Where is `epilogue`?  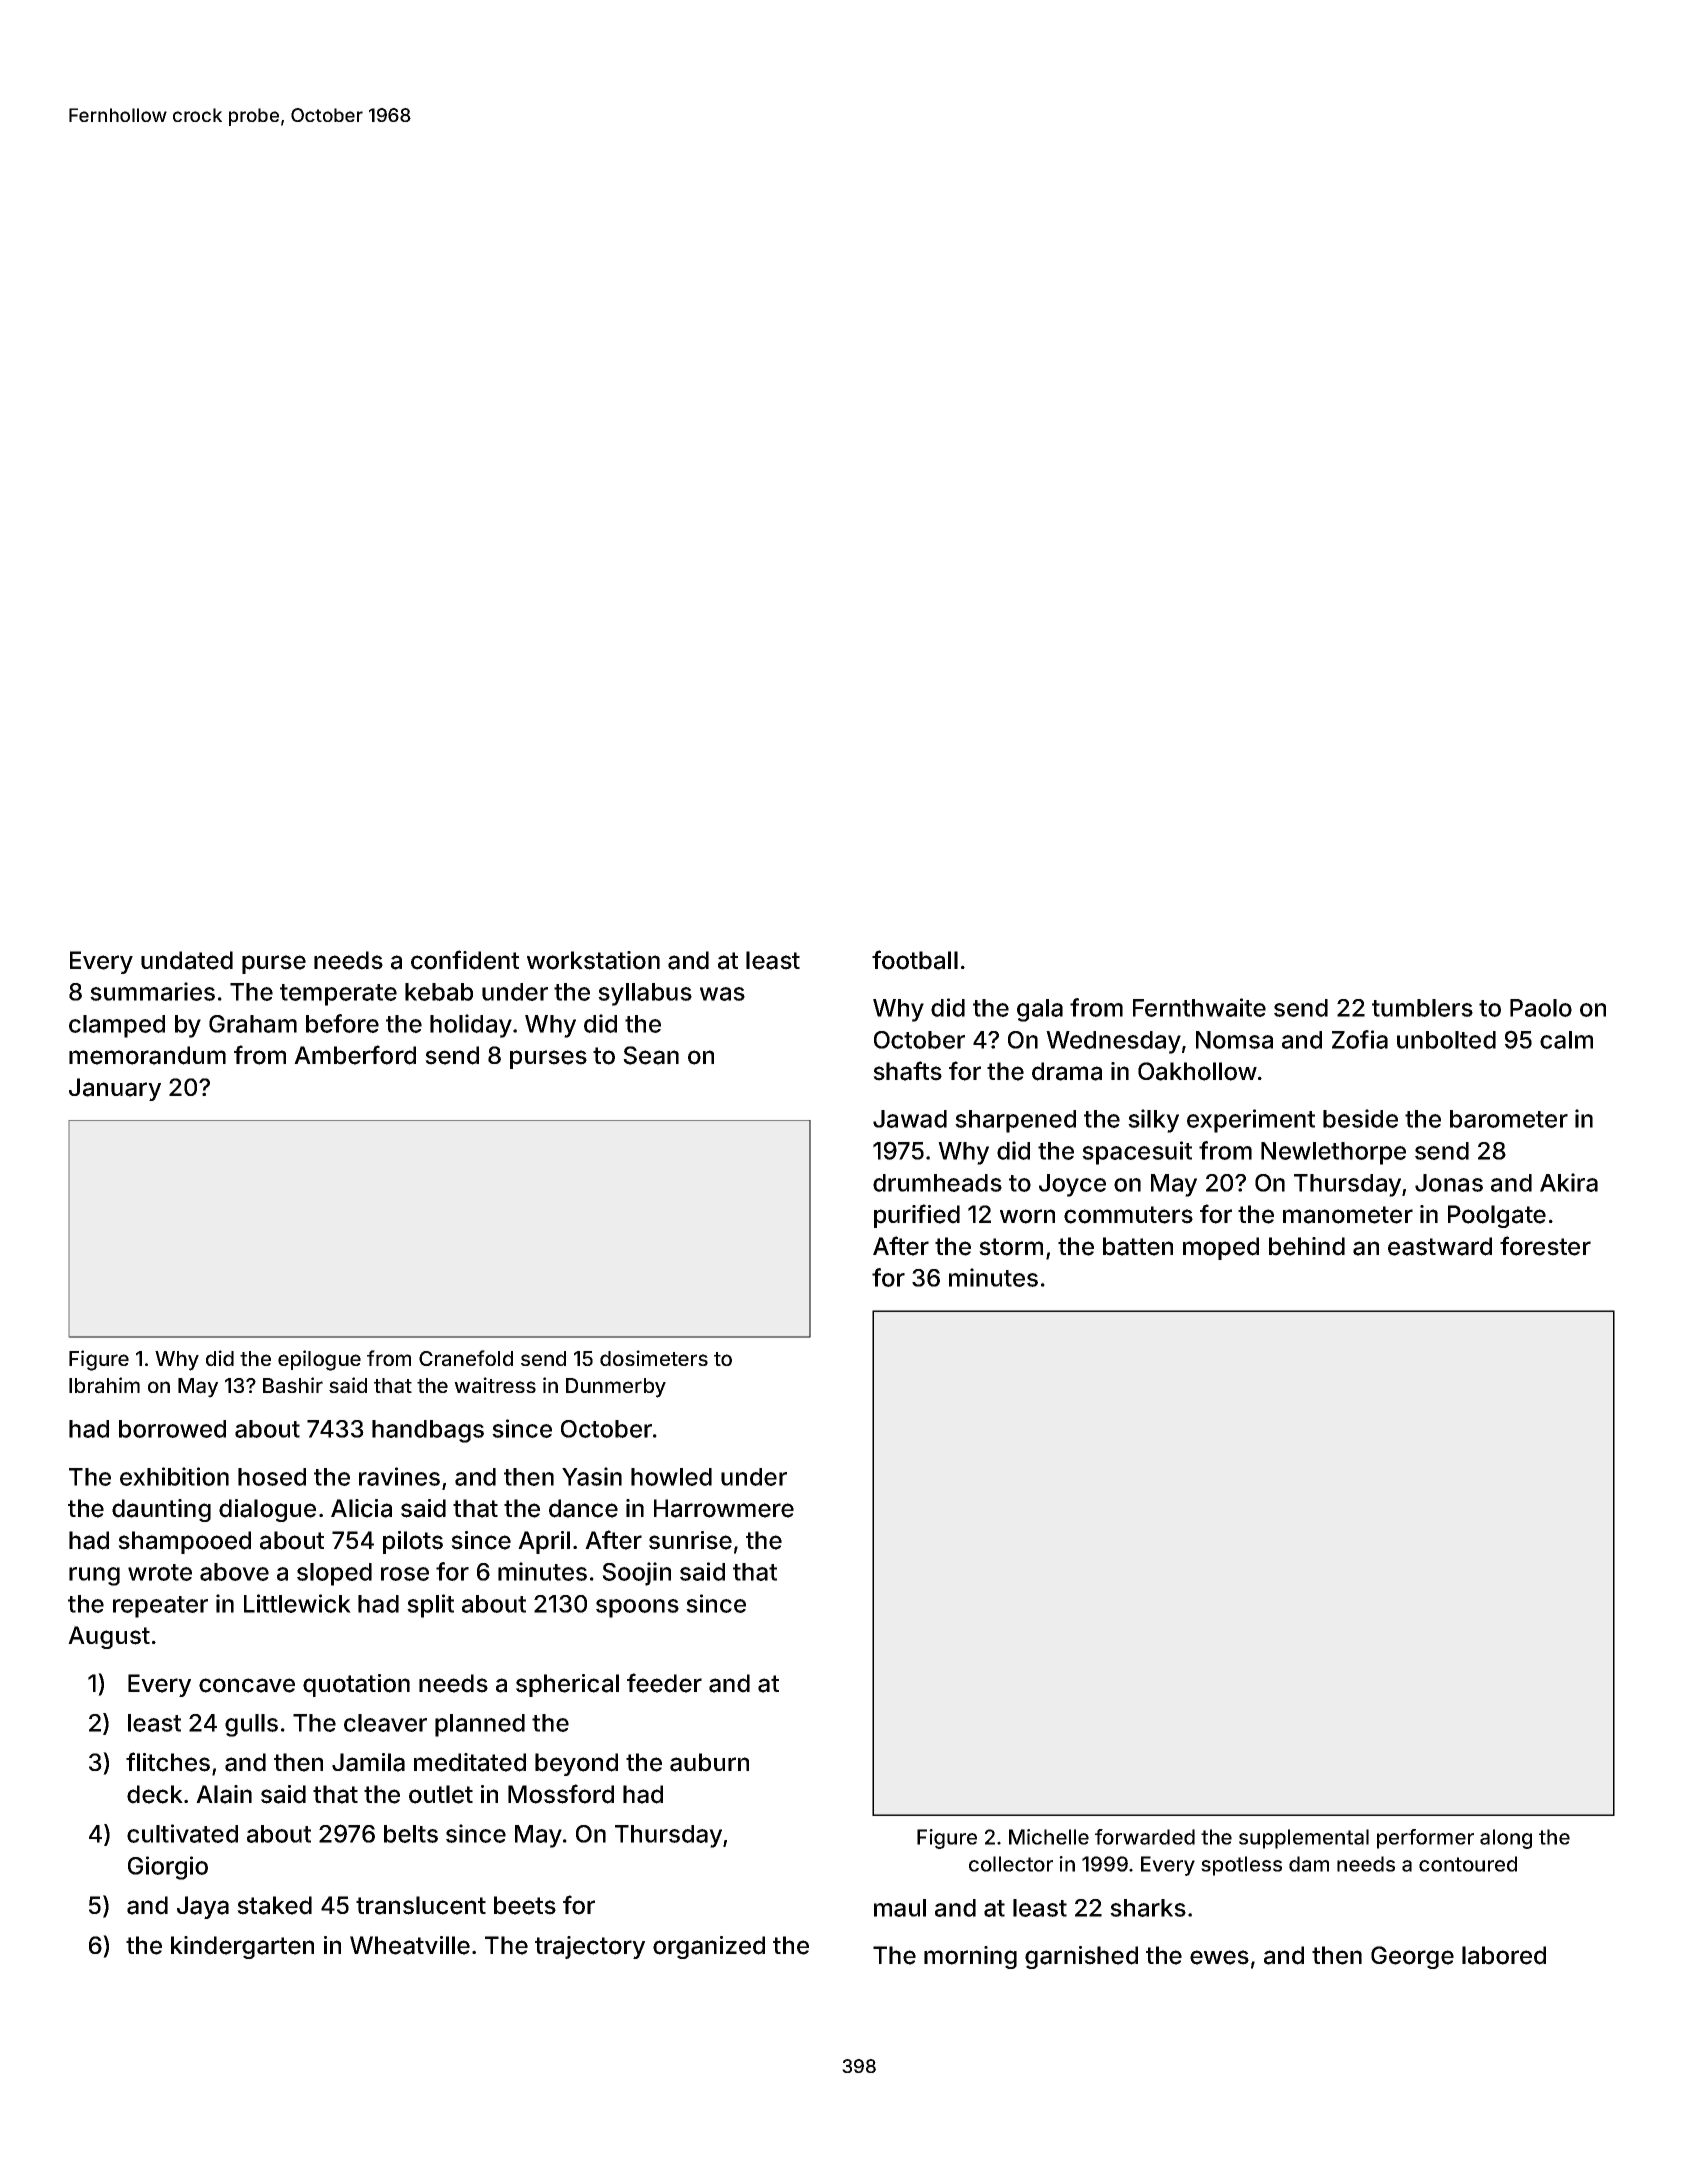 epilogue is located at coordinates (319, 1360).
